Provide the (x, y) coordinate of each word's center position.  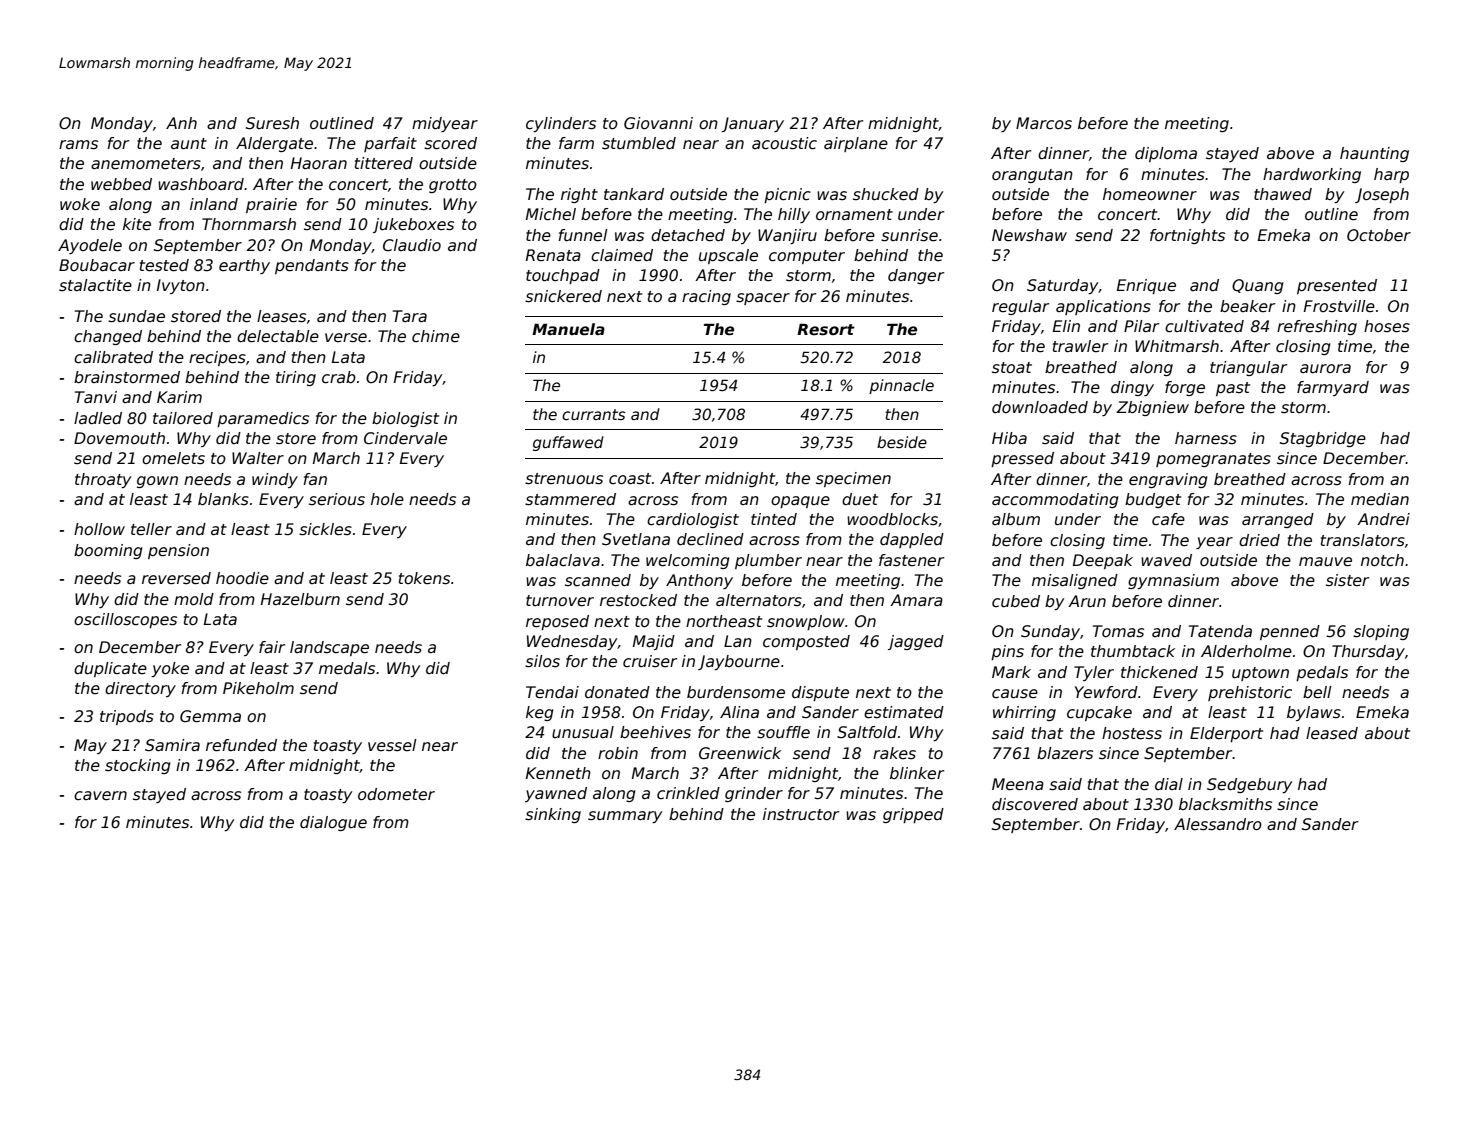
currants (594, 414)
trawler (1081, 346)
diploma (1166, 154)
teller (151, 529)
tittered (384, 163)
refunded (241, 745)
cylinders (561, 124)
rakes (894, 753)
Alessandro (1218, 824)
